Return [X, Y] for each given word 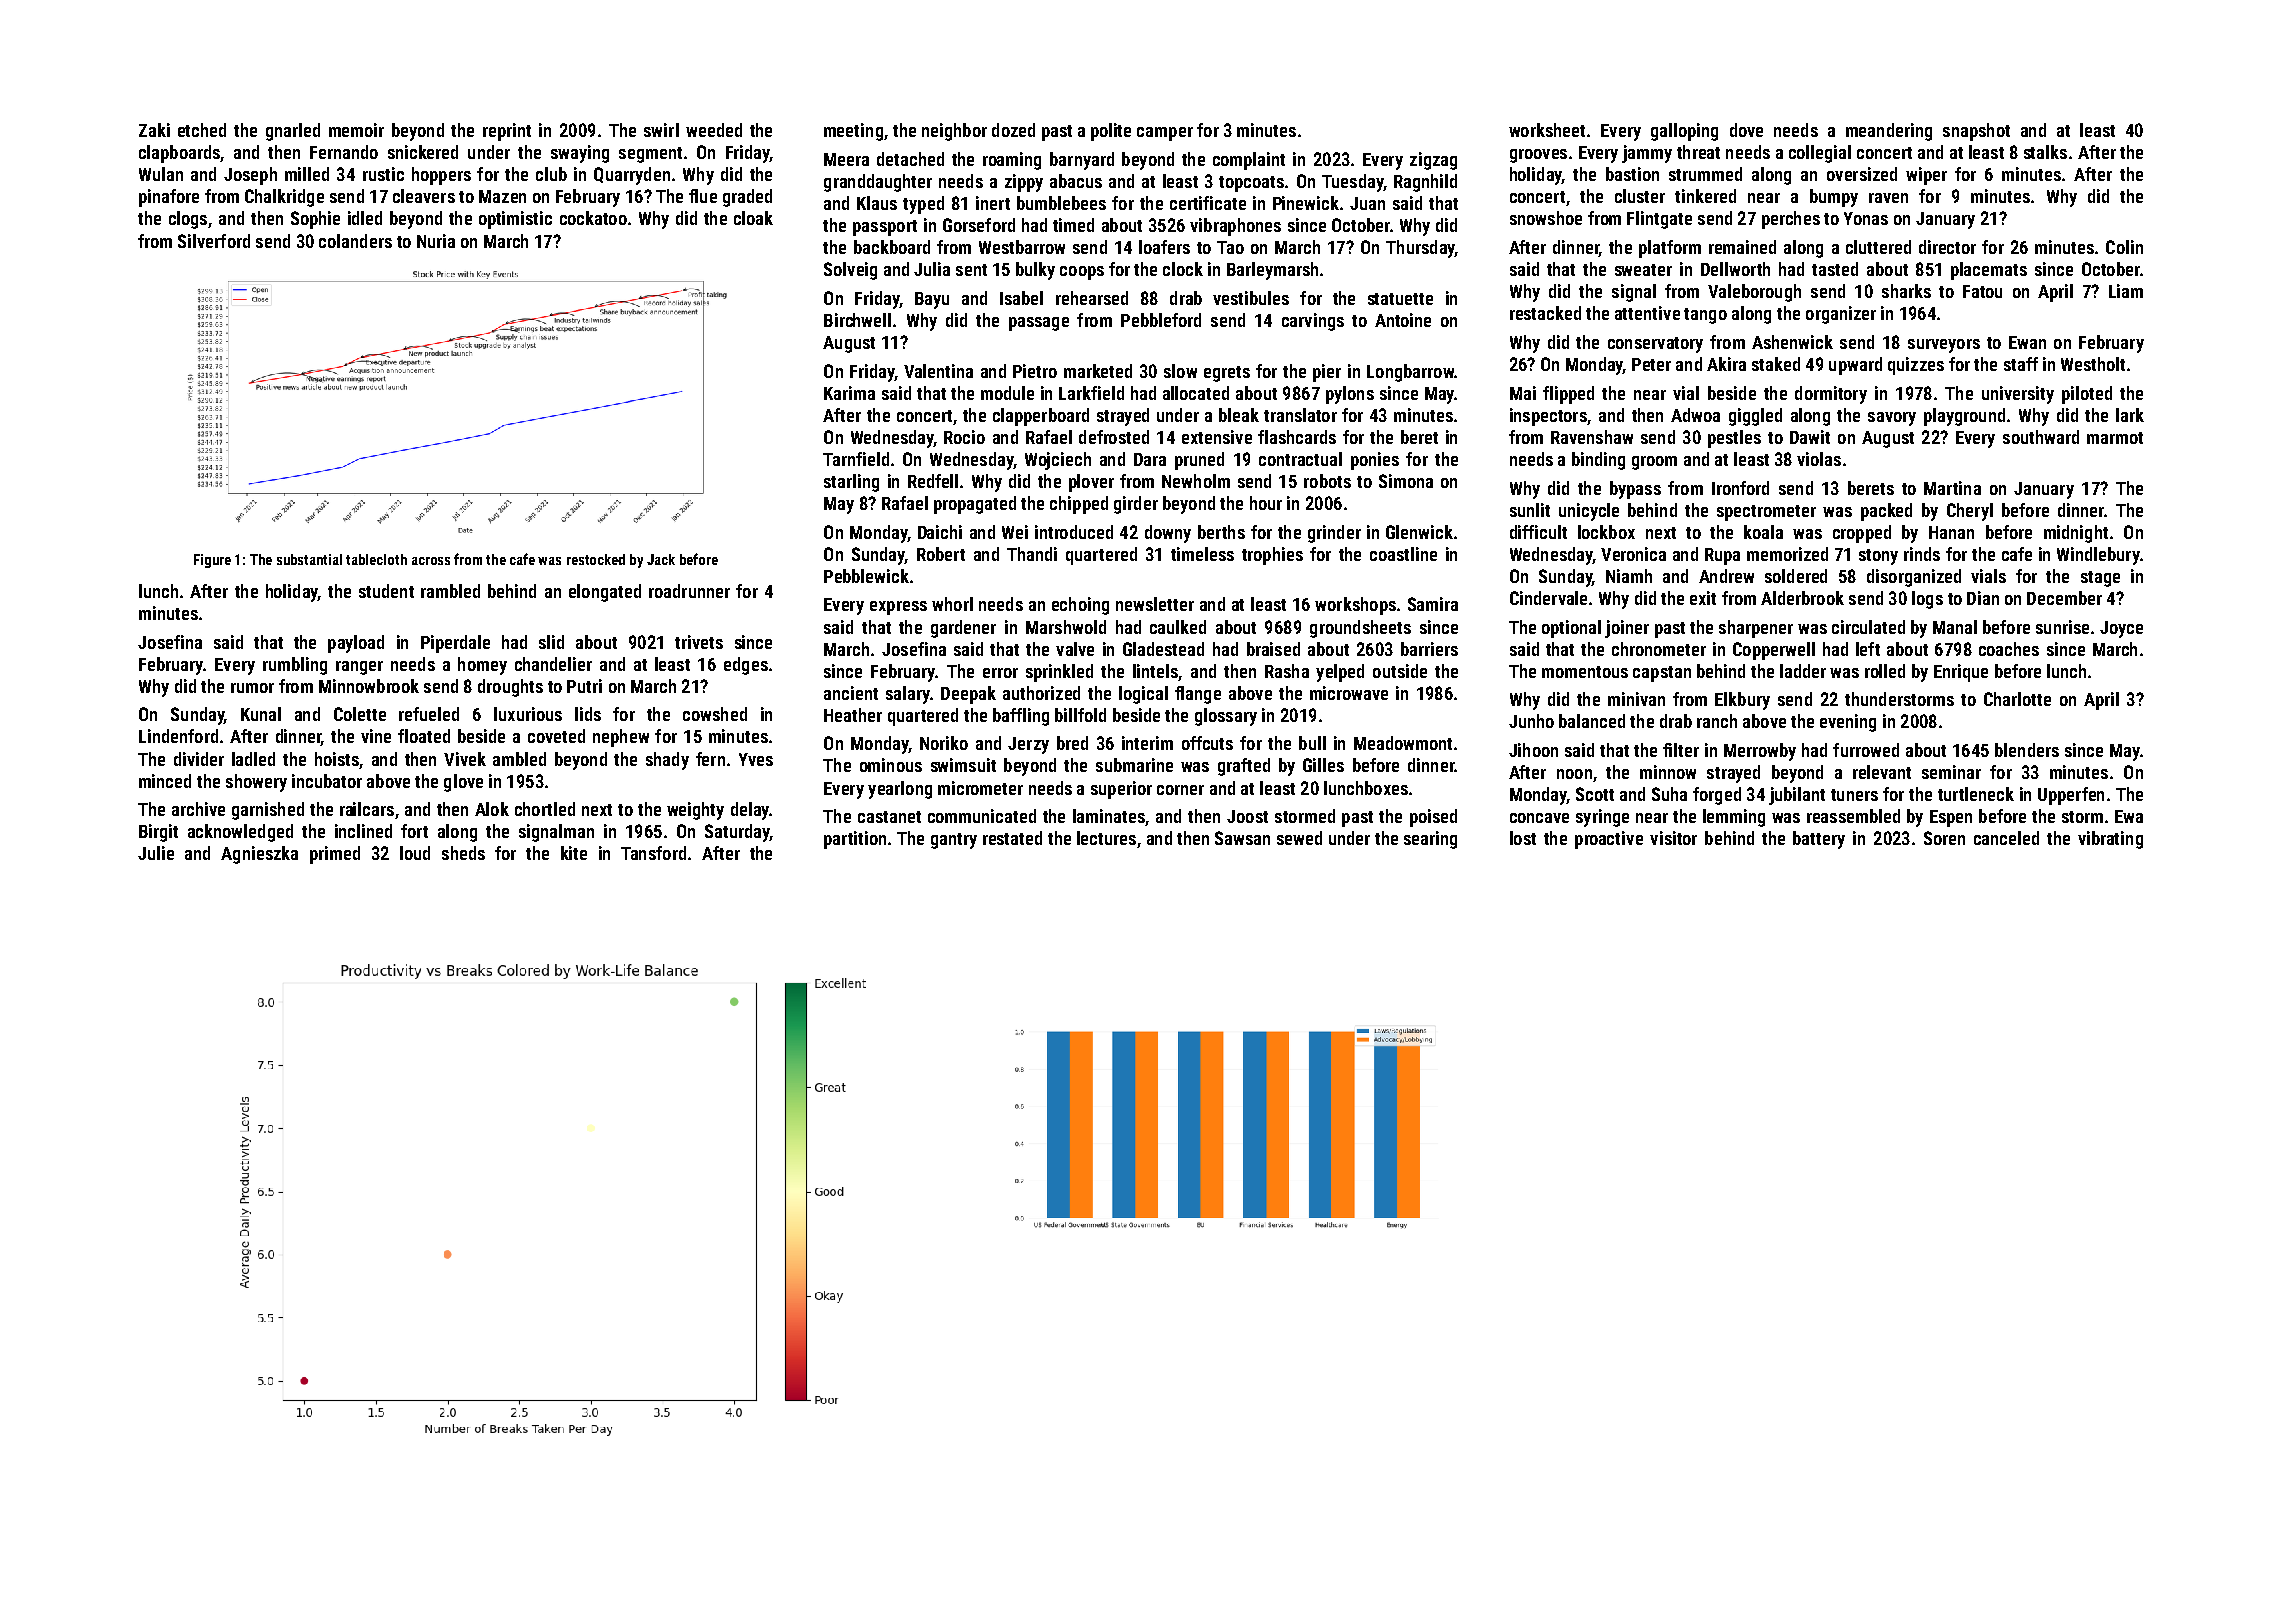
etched [202, 130]
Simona [1406, 481]
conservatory [1655, 345]
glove [463, 783]
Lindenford [178, 736]
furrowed [1866, 750]
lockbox [1606, 532]
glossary [1226, 717]
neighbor [954, 132]
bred [1072, 743]
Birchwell [857, 320]
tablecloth [376, 559]
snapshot [1976, 132]
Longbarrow [1410, 373]
